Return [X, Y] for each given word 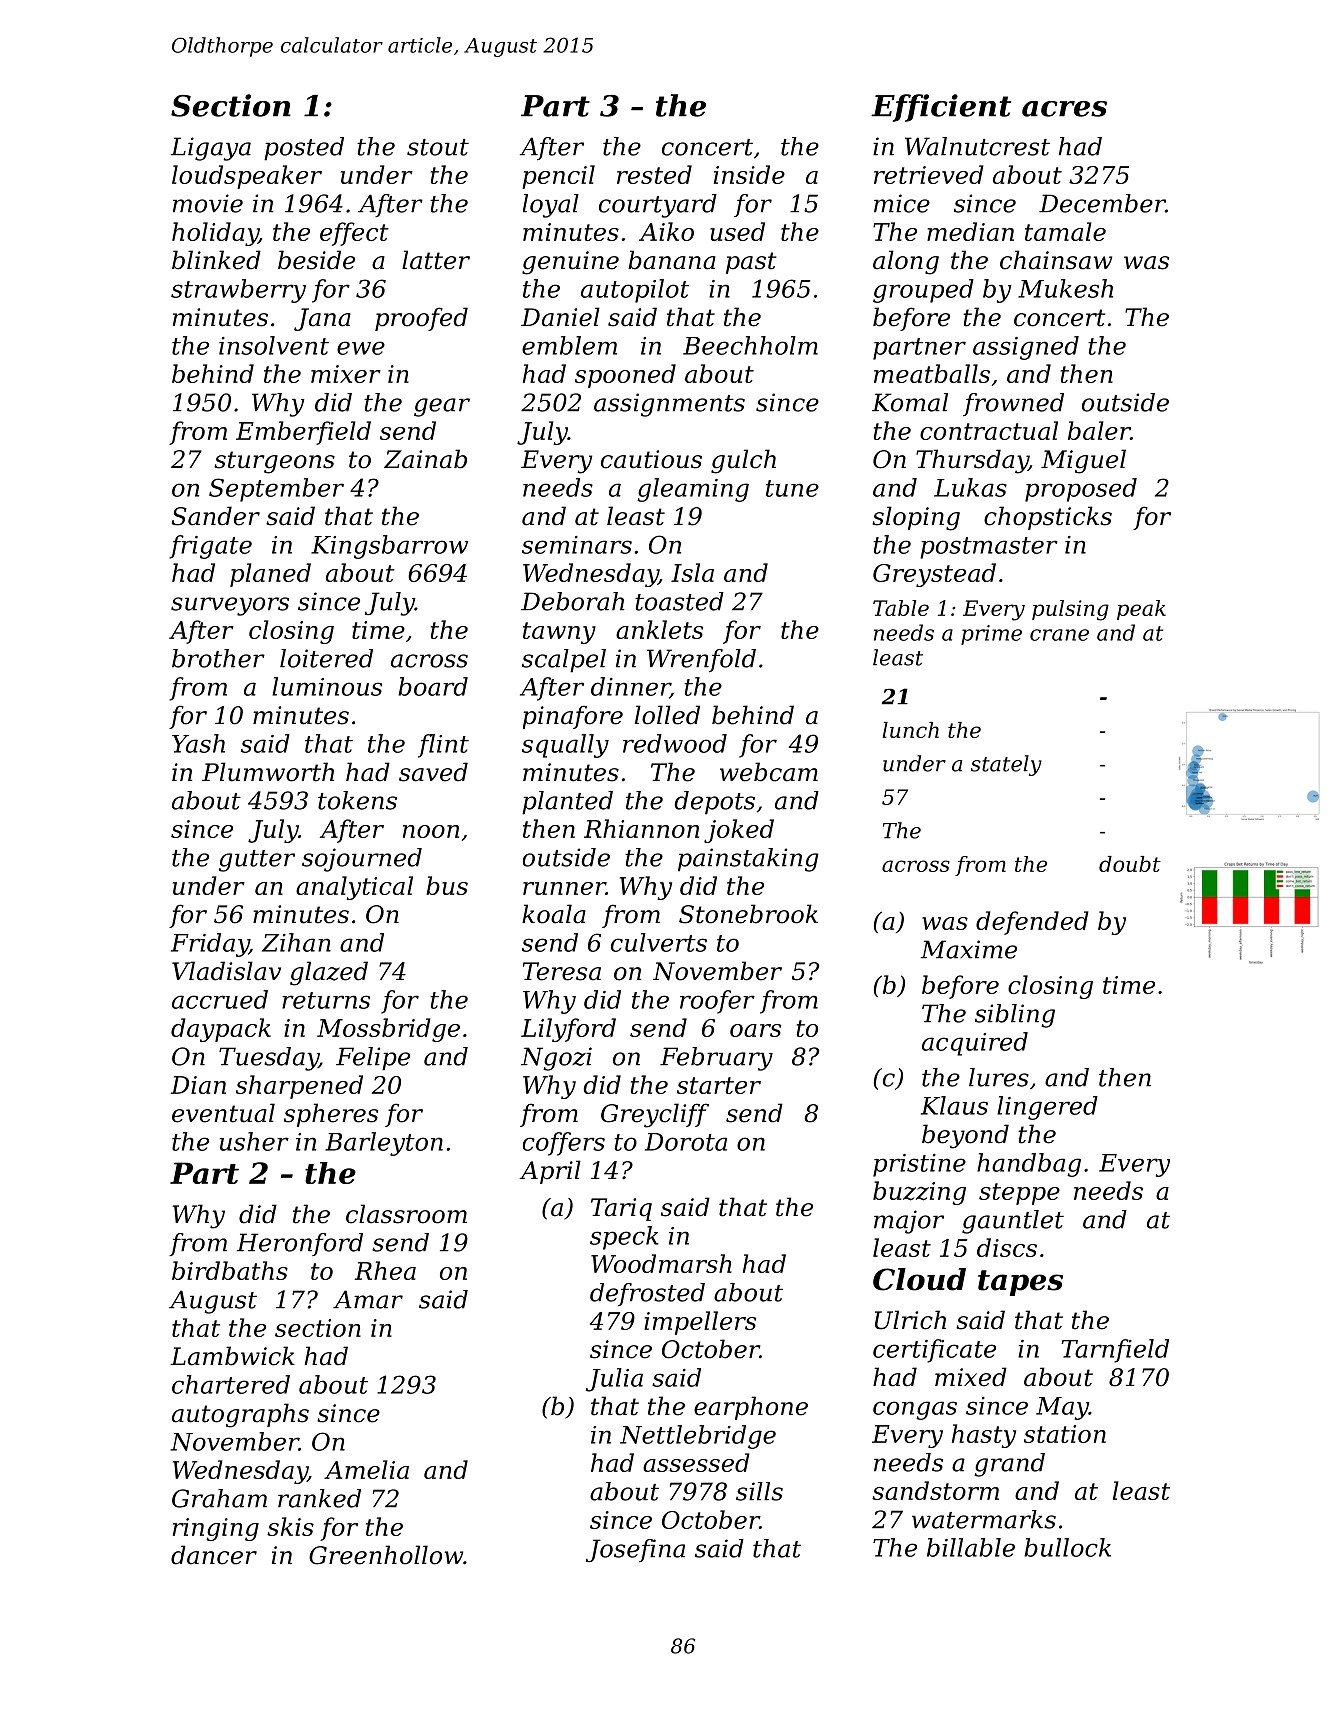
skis [290, 1526]
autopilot [635, 291]
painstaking [748, 860]
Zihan [296, 942]
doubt [1130, 864]
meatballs [932, 373]
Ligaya [211, 149]
